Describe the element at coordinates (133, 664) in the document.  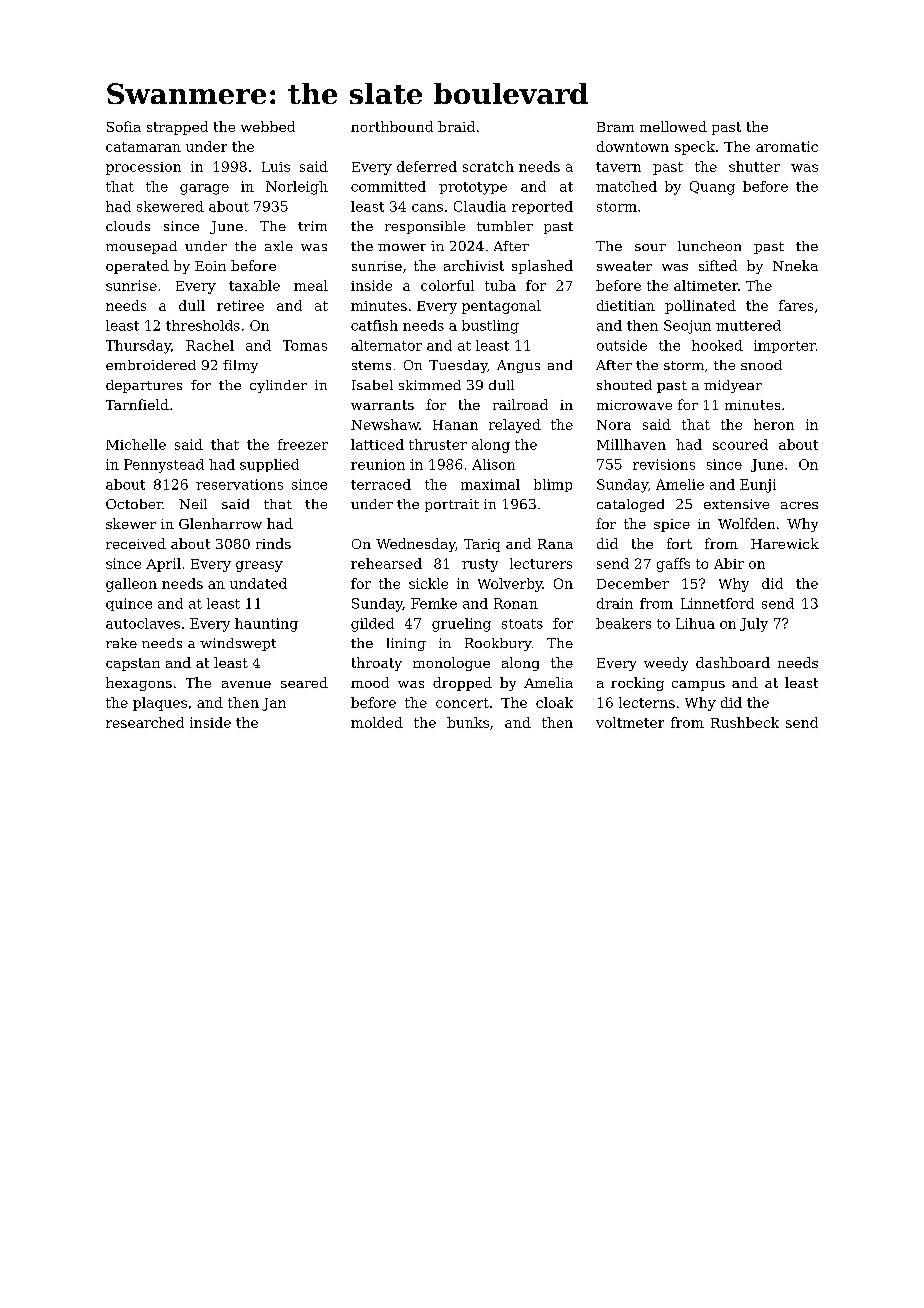
I see `capstan` at that location.
